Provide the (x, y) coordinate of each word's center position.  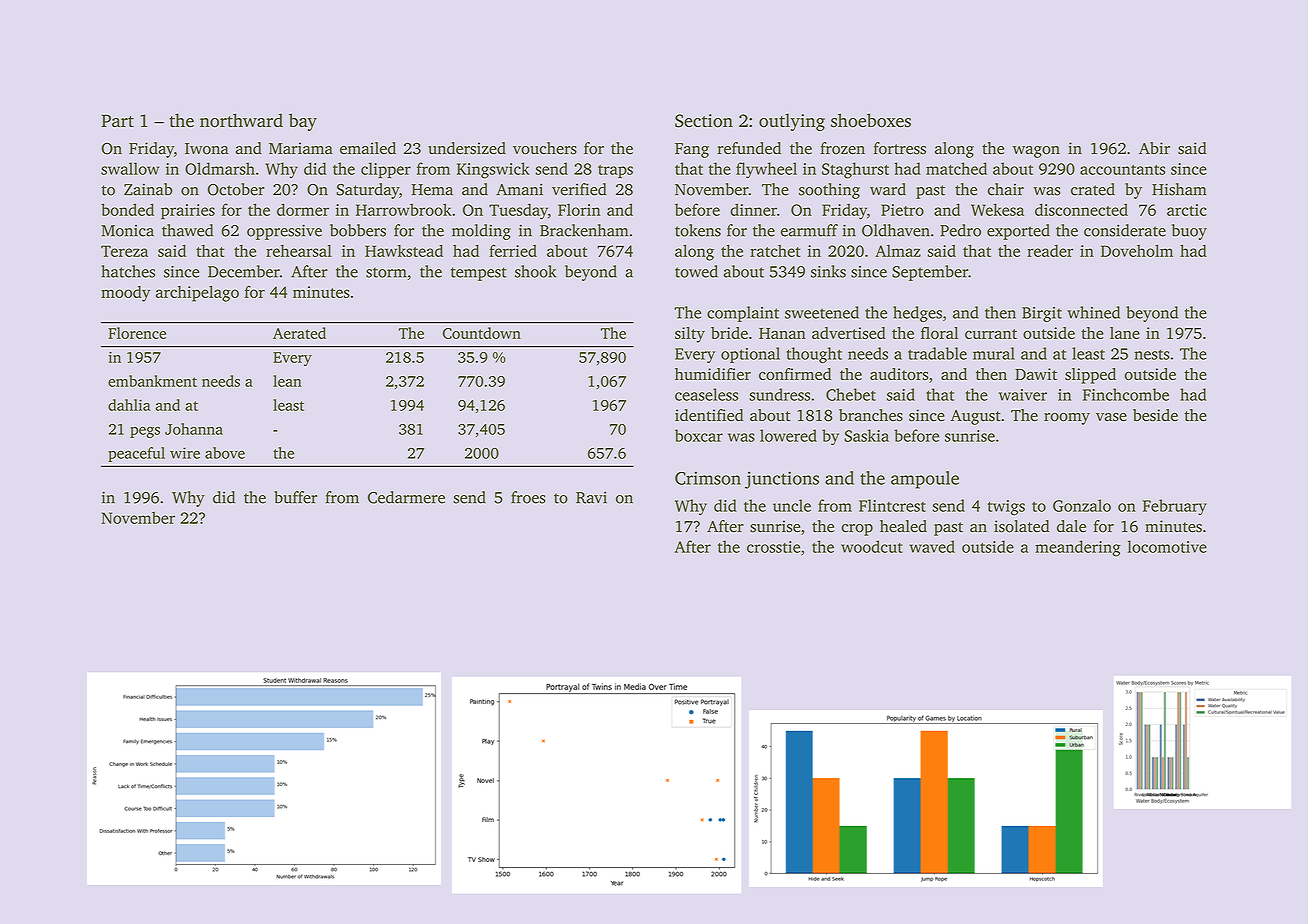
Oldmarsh (220, 168)
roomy (1067, 419)
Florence (137, 333)
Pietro (902, 210)
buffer (295, 497)
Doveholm (1137, 250)
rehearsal (299, 250)
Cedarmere (406, 497)
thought (814, 355)
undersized (467, 148)
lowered (788, 435)
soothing (829, 191)
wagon (1036, 152)
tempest (479, 274)
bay (303, 122)
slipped (1090, 376)
